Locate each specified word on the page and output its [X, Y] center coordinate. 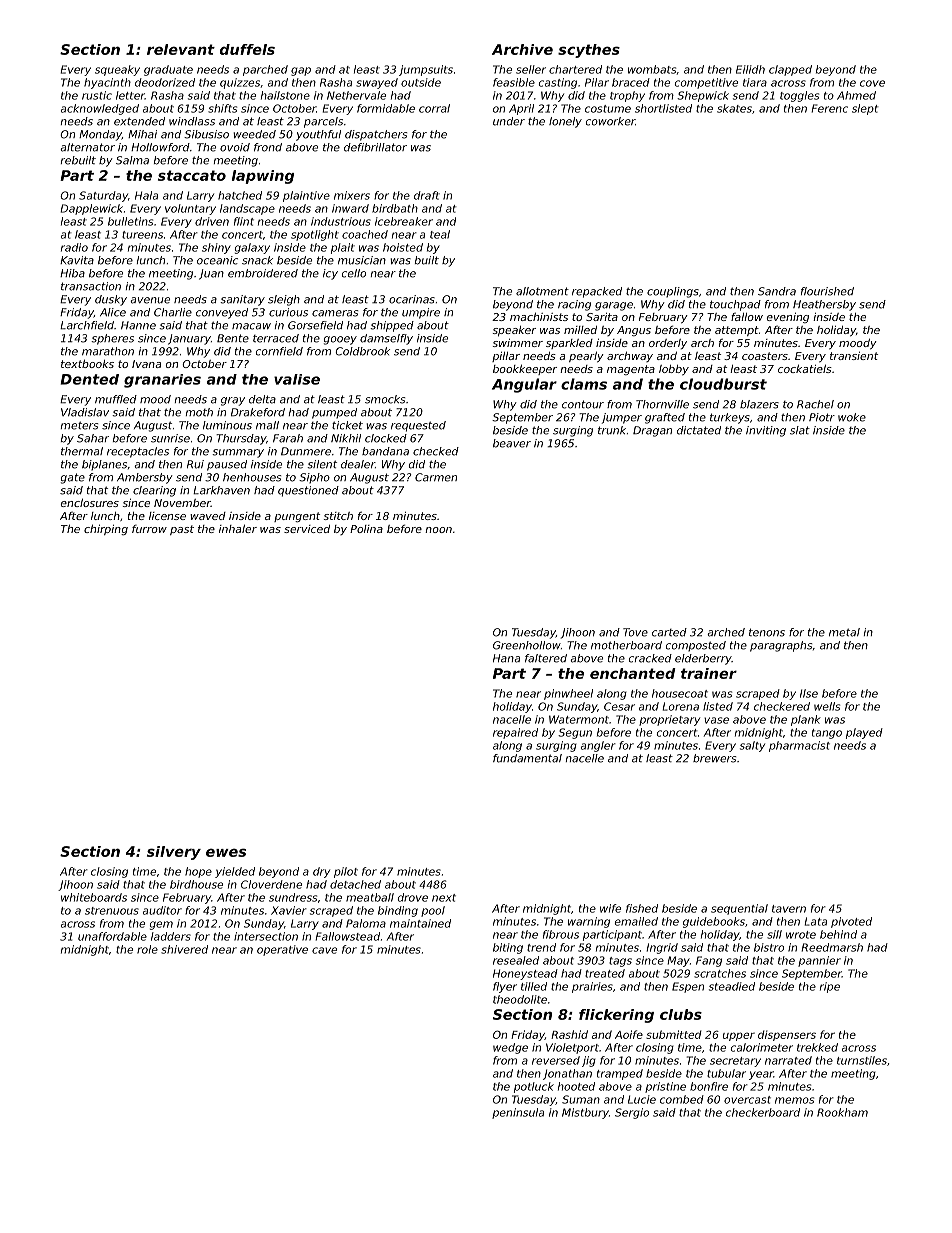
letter [130, 95]
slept [865, 109]
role [147, 949]
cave [324, 950]
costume [608, 109]
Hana [506, 658]
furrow [149, 529]
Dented [89, 379]
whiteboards [94, 897]
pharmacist [799, 746]
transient [854, 355]
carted [669, 632]
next [444, 898]
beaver [512, 443]
